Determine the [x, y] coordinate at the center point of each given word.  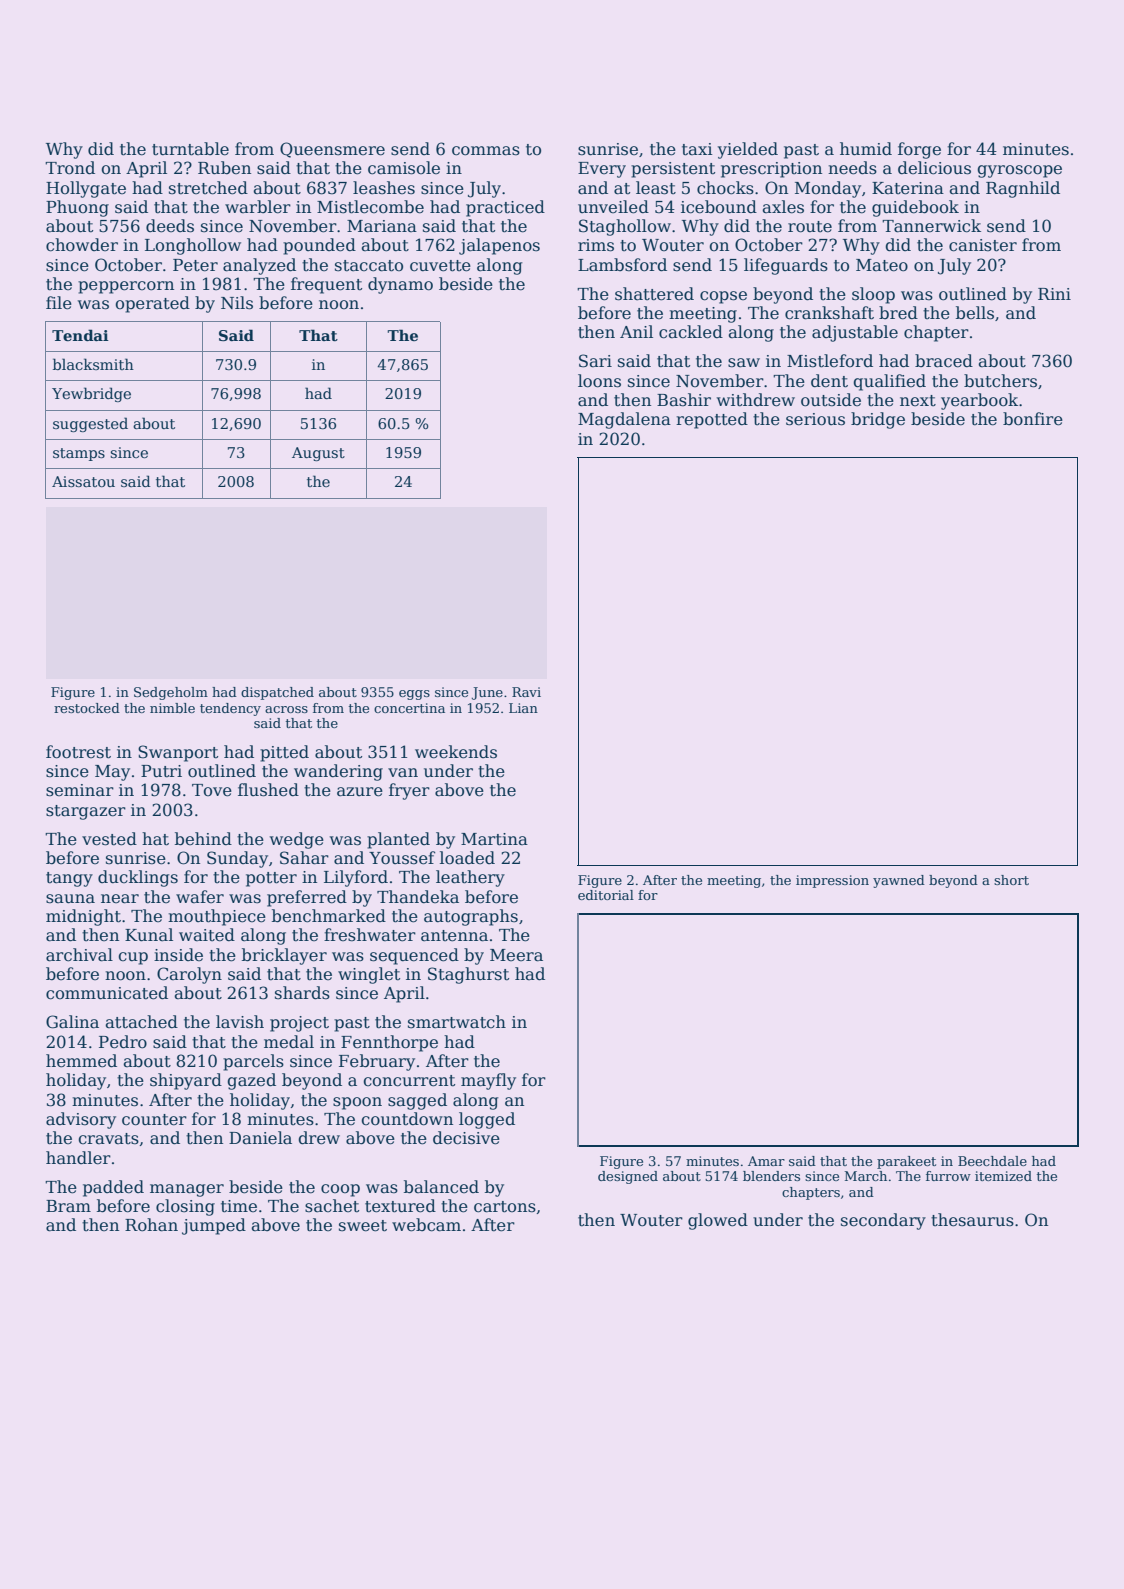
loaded [467, 858]
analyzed [259, 266]
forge [919, 150]
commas [486, 151]
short [1011, 880]
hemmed [81, 1061]
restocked [87, 708]
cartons [505, 1207]
